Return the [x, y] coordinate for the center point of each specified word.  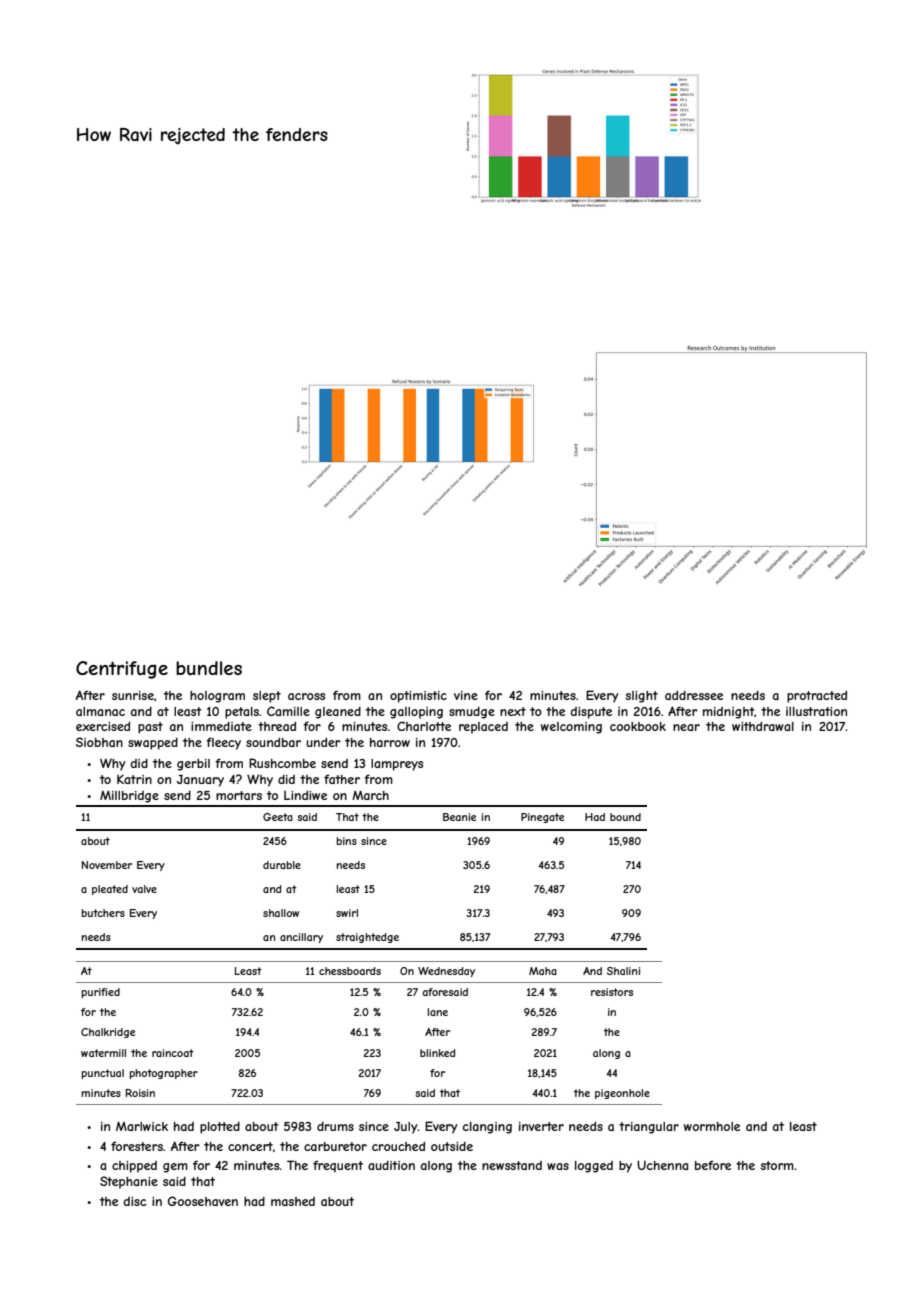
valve [144, 889]
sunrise [133, 695]
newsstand [512, 1165]
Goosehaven [203, 1201]
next [513, 711]
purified [100, 993]
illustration [816, 711]
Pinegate [542, 818]
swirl [347, 913]
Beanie [459, 817]
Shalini [623, 971]
